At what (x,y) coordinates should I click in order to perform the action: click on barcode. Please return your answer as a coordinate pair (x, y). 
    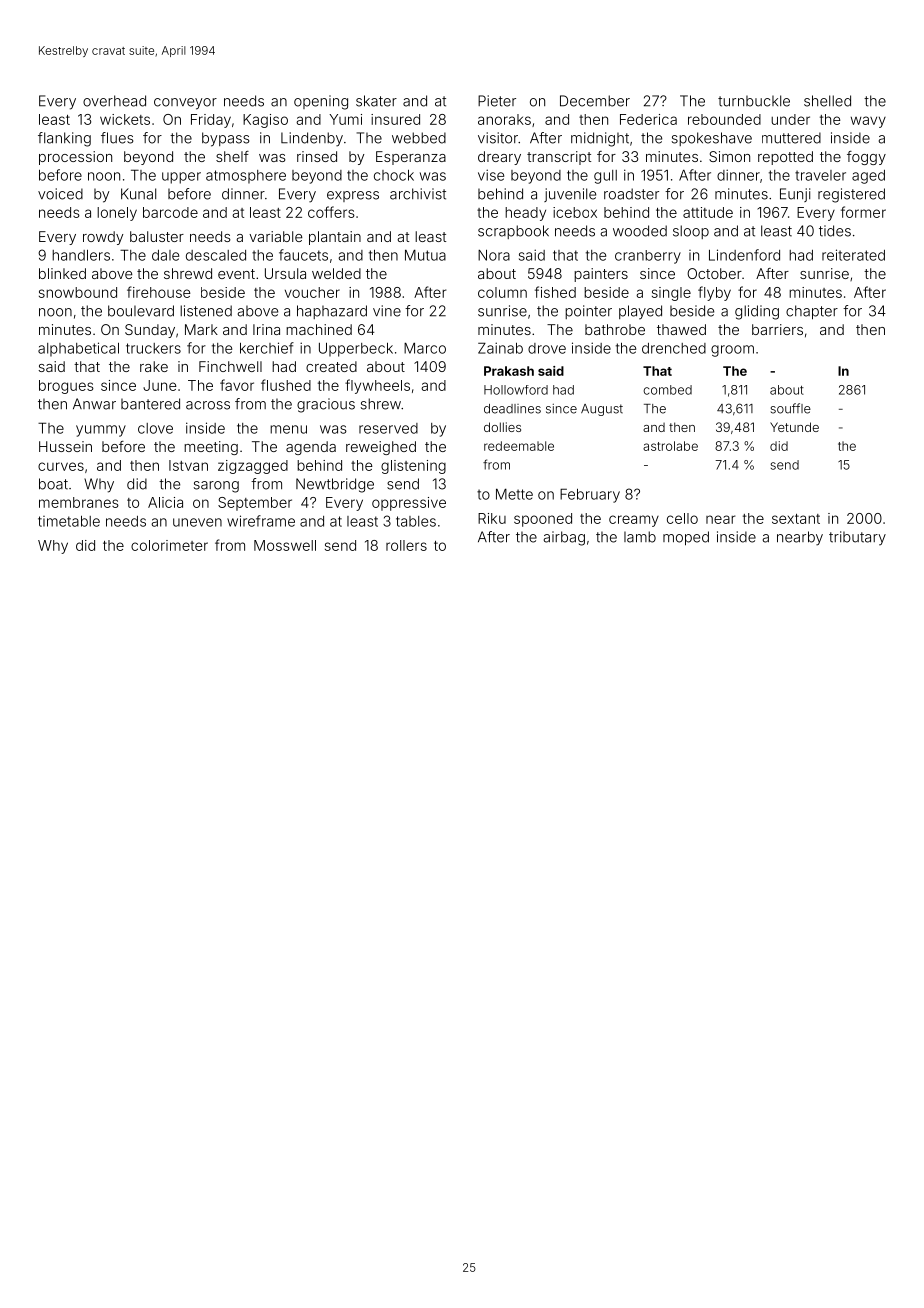
    Looking at the image, I should click on (170, 212).
